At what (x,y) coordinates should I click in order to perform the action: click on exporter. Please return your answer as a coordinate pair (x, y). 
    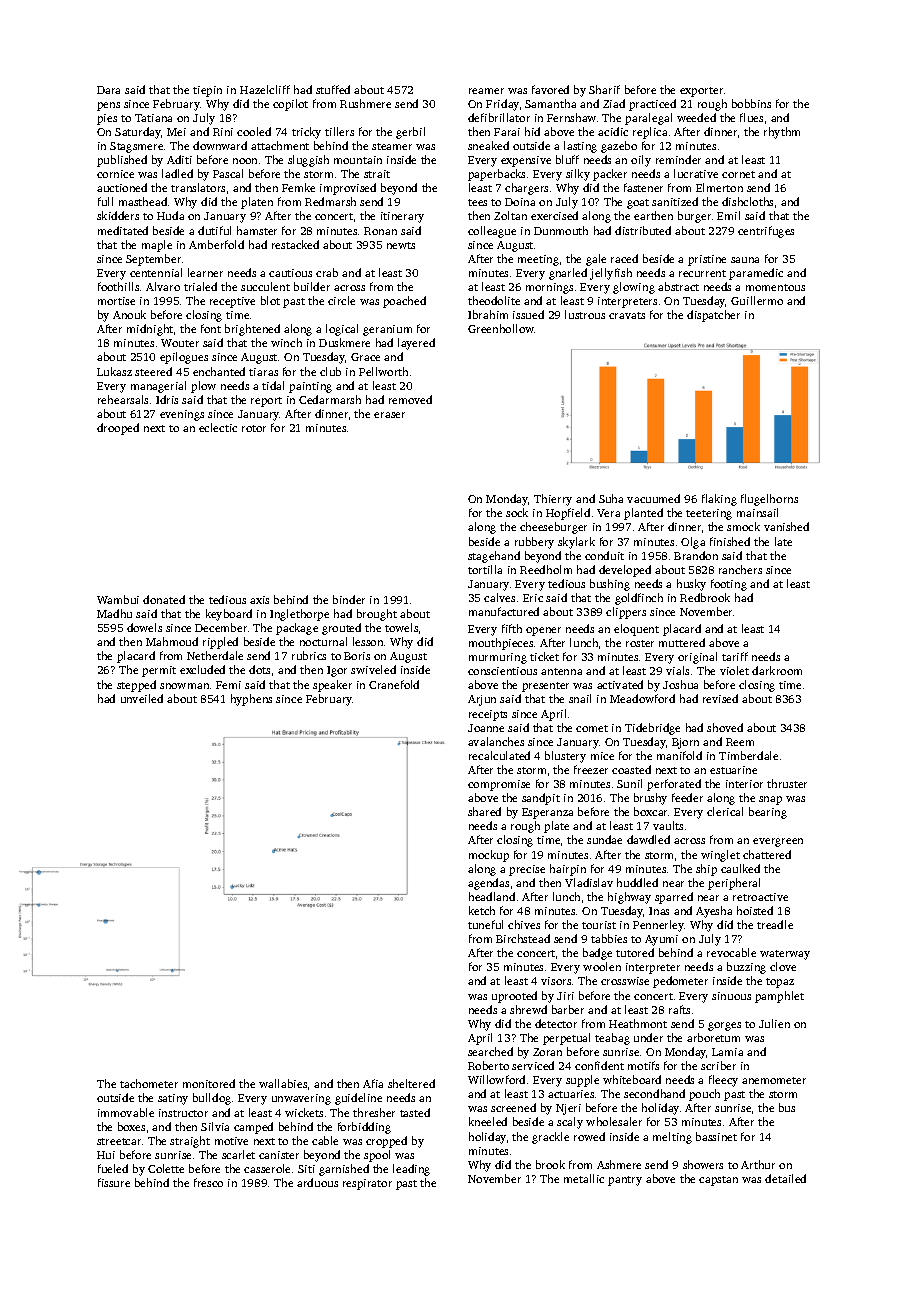
    Looking at the image, I should click on (701, 92).
